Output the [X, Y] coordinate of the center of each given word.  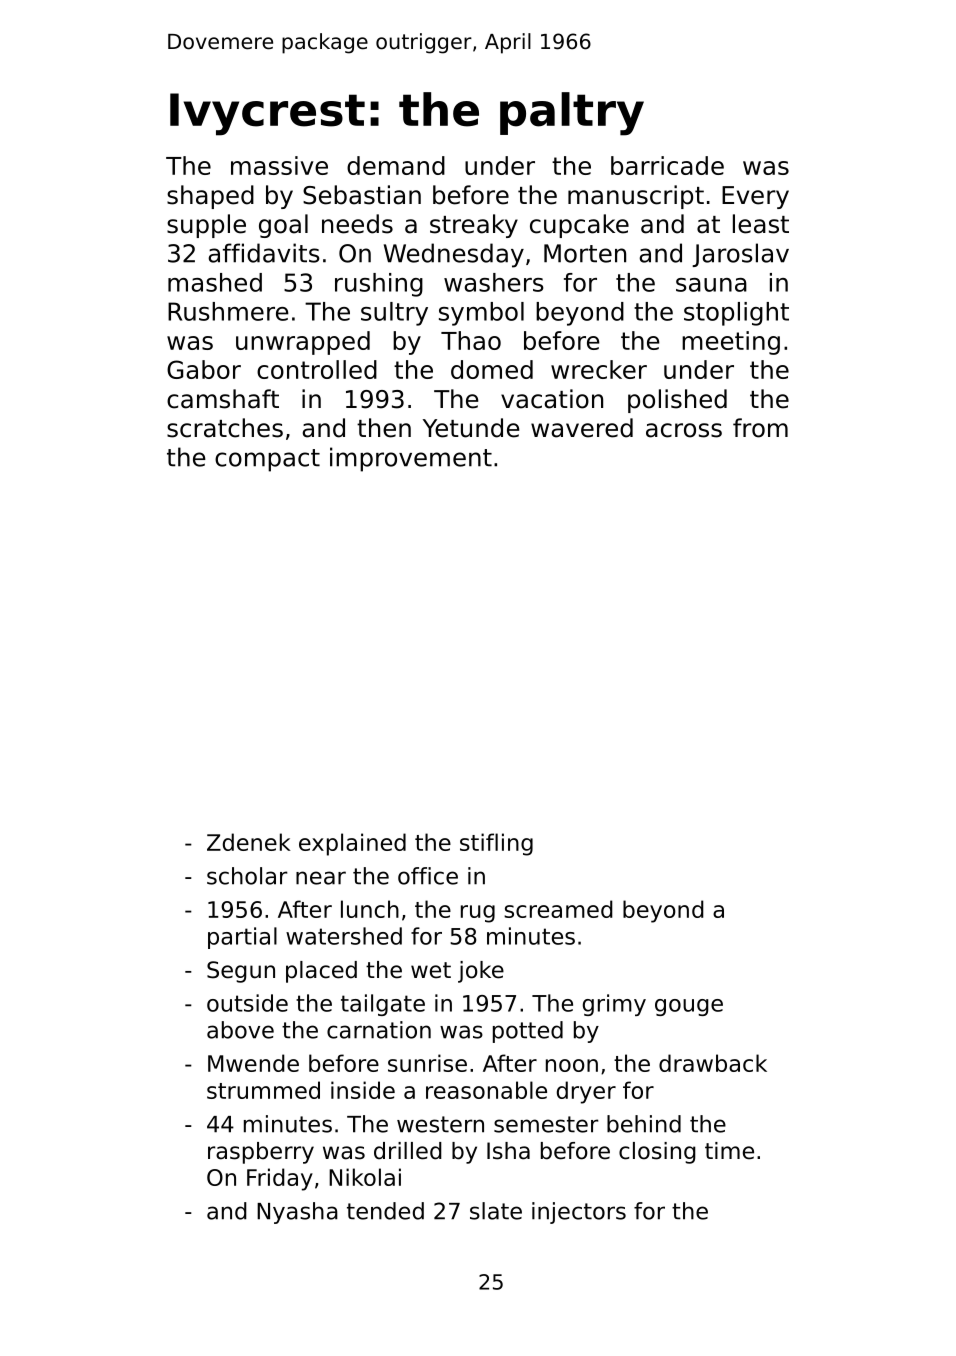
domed [492, 369]
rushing [379, 285]
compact [267, 460]
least [761, 224]
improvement [411, 459]
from [760, 428]
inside [363, 1090]
